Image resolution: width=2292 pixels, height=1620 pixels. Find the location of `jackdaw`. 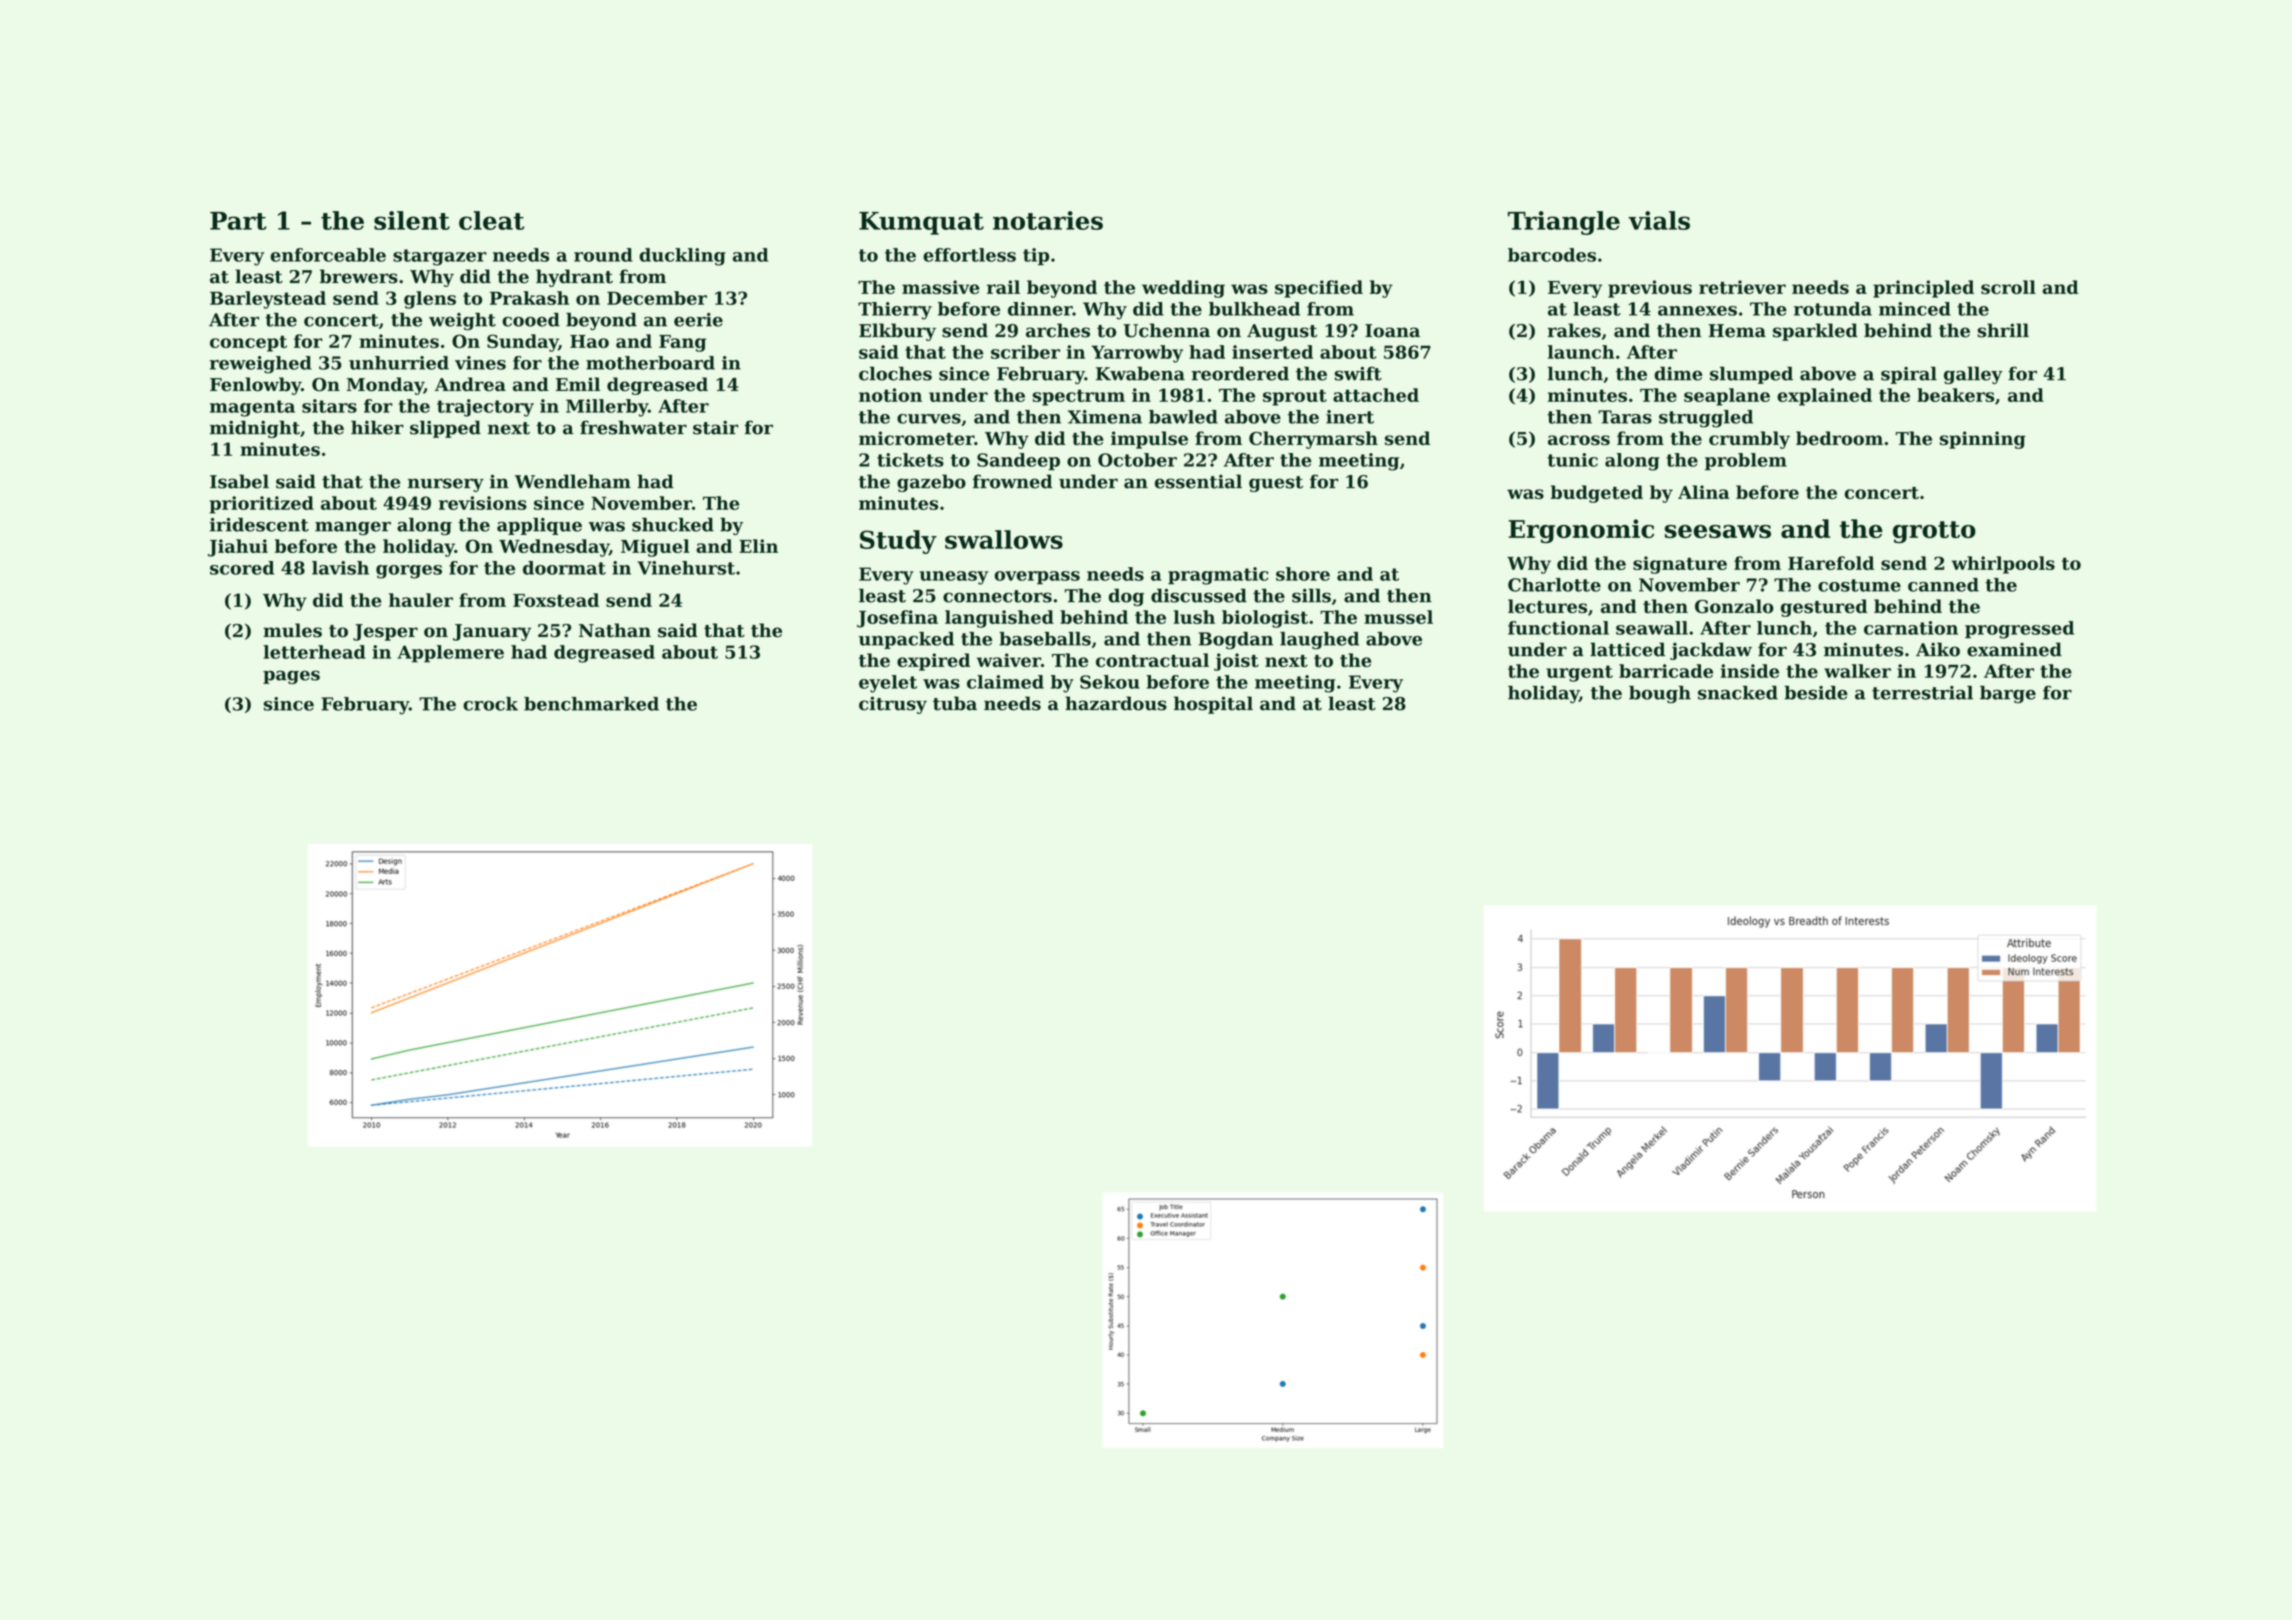

jackdaw is located at coordinates (1711, 651).
